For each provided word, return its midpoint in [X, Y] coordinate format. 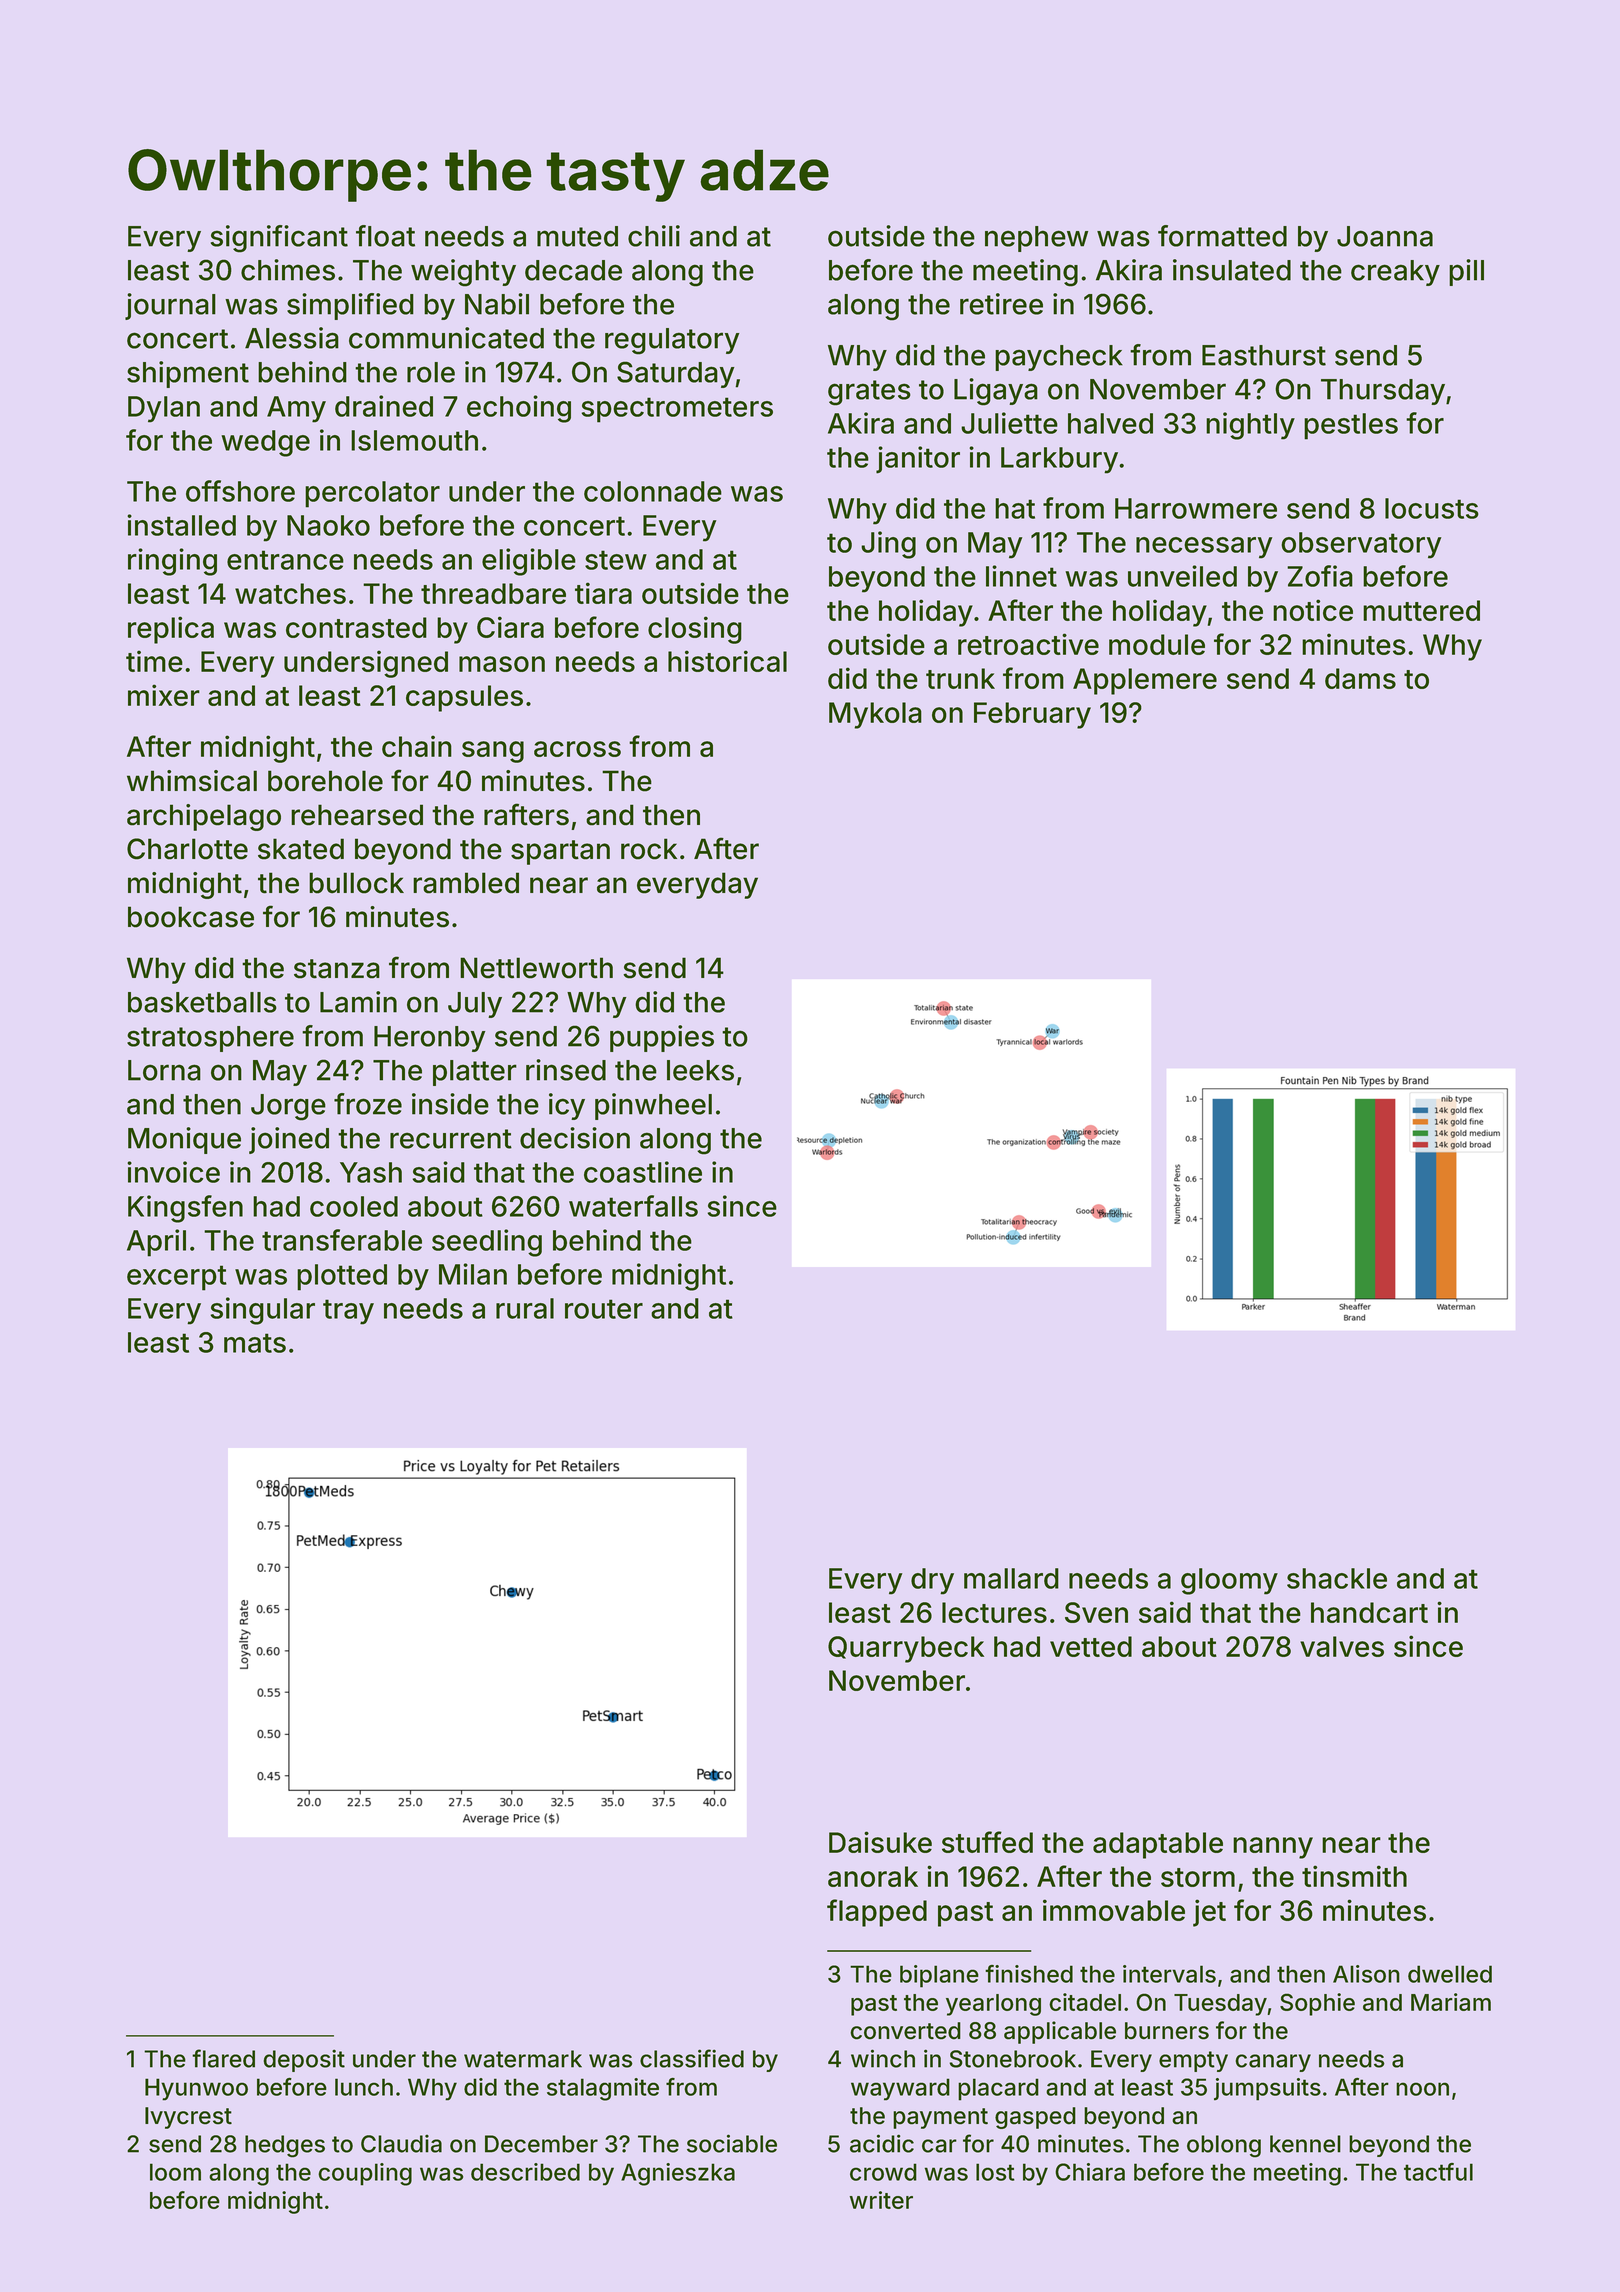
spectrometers [677, 410]
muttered [1421, 610]
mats [255, 1343]
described [525, 2172]
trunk [960, 678]
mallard [1011, 1578]
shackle [1337, 1578]
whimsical [192, 781]
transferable [342, 1240]
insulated [1232, 270]
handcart [1369, 1612]
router [604, 1309]
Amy [296, 409]
